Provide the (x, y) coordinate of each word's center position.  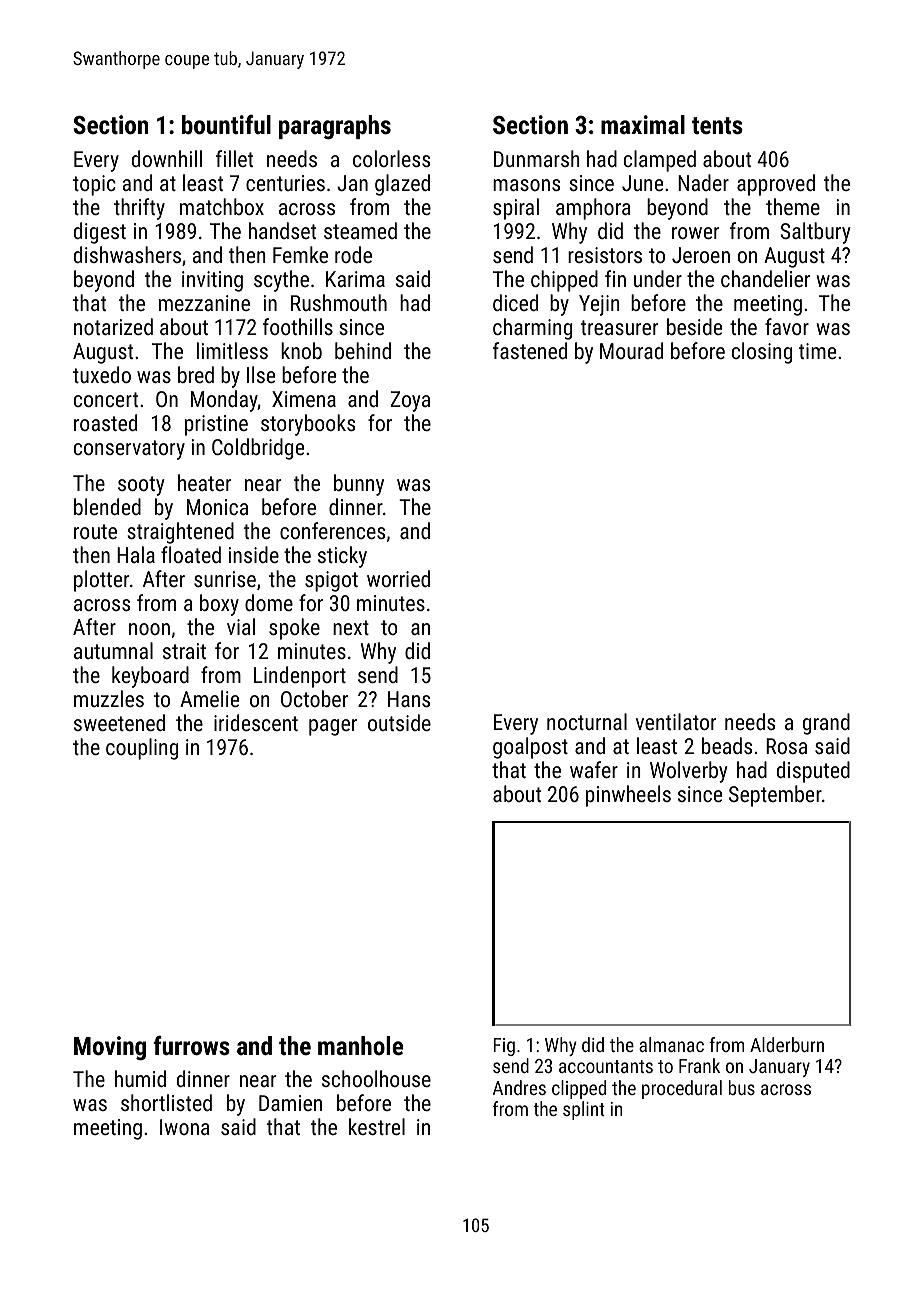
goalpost (530, 748)
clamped (660, 161)
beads (727, 745)
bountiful (226, 124)
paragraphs (335, 127)
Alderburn (787, 1044)
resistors (605, 255)
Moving (110, 1048)
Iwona (185, 1127)
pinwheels (628, 796)
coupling (142, 749)
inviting (212, 281)
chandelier (765, 278)
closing (762, 353)
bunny (359, 485)
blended (107, 506)
